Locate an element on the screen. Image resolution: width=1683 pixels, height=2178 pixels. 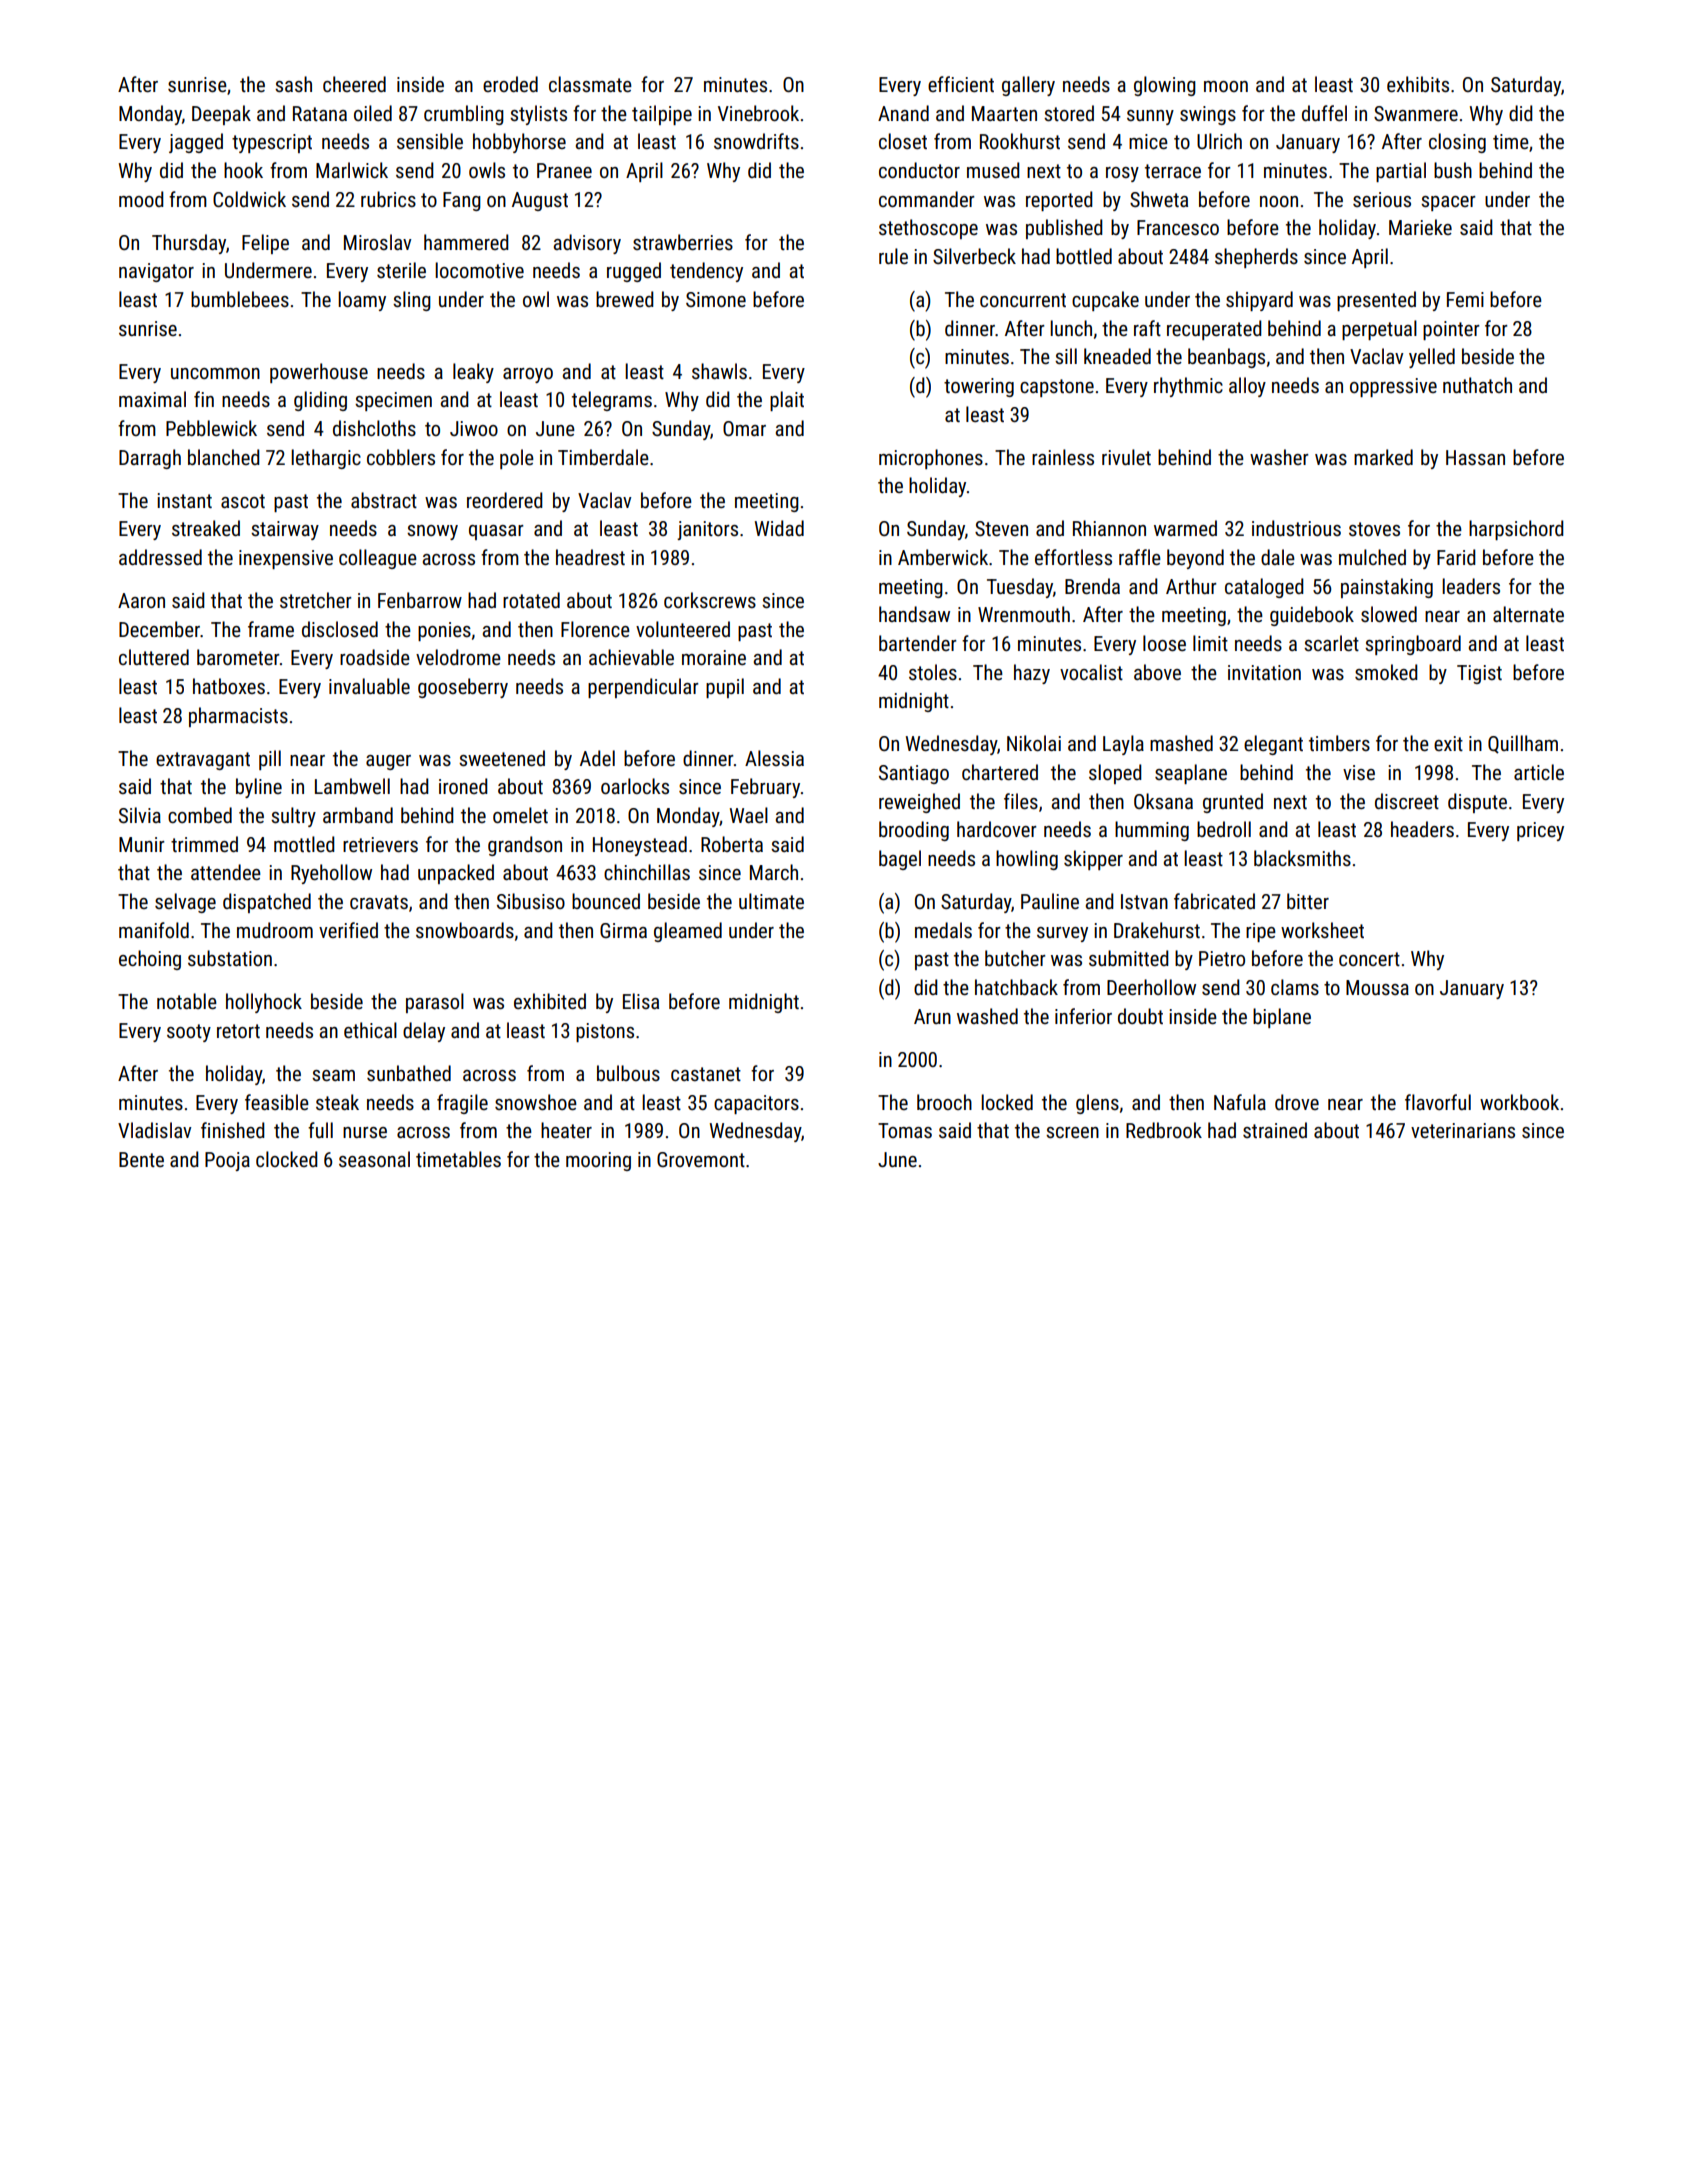
hook is located at coordinates (243, 170).
